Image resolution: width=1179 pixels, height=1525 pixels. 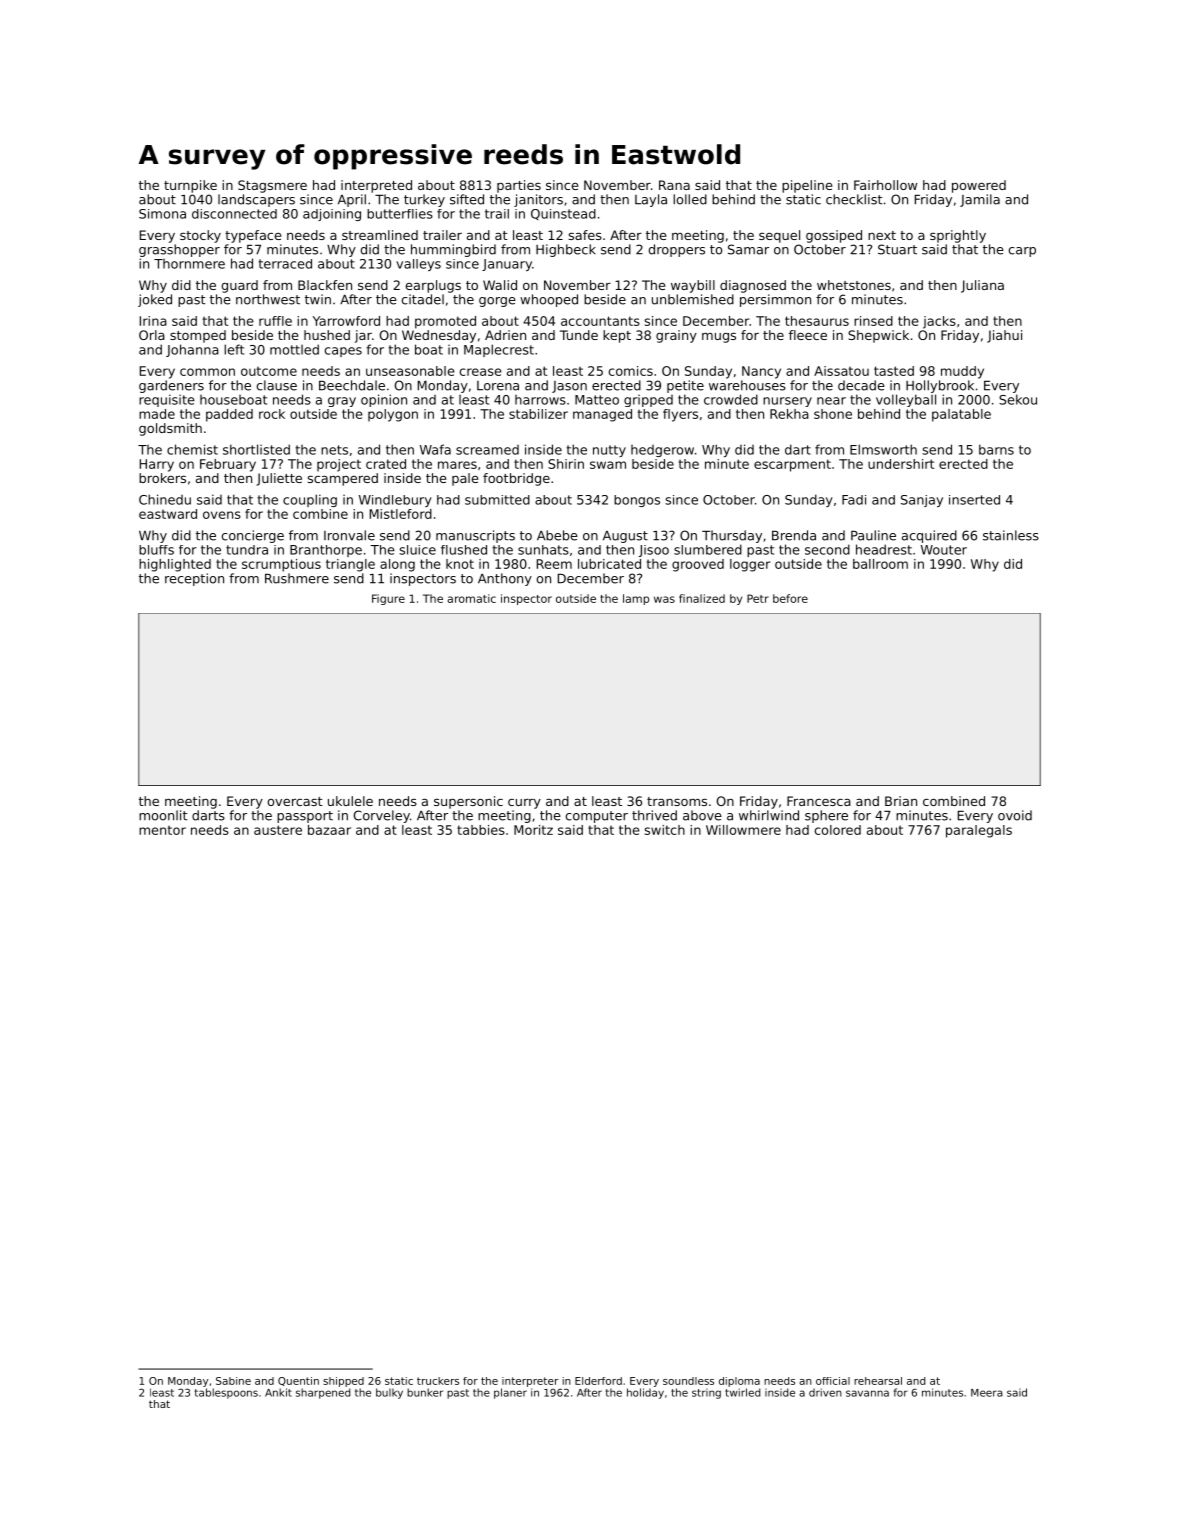 What do you see at coordinates (979, 186) in the screenshot?
I see `powered` at bounding box center [979, 186].
